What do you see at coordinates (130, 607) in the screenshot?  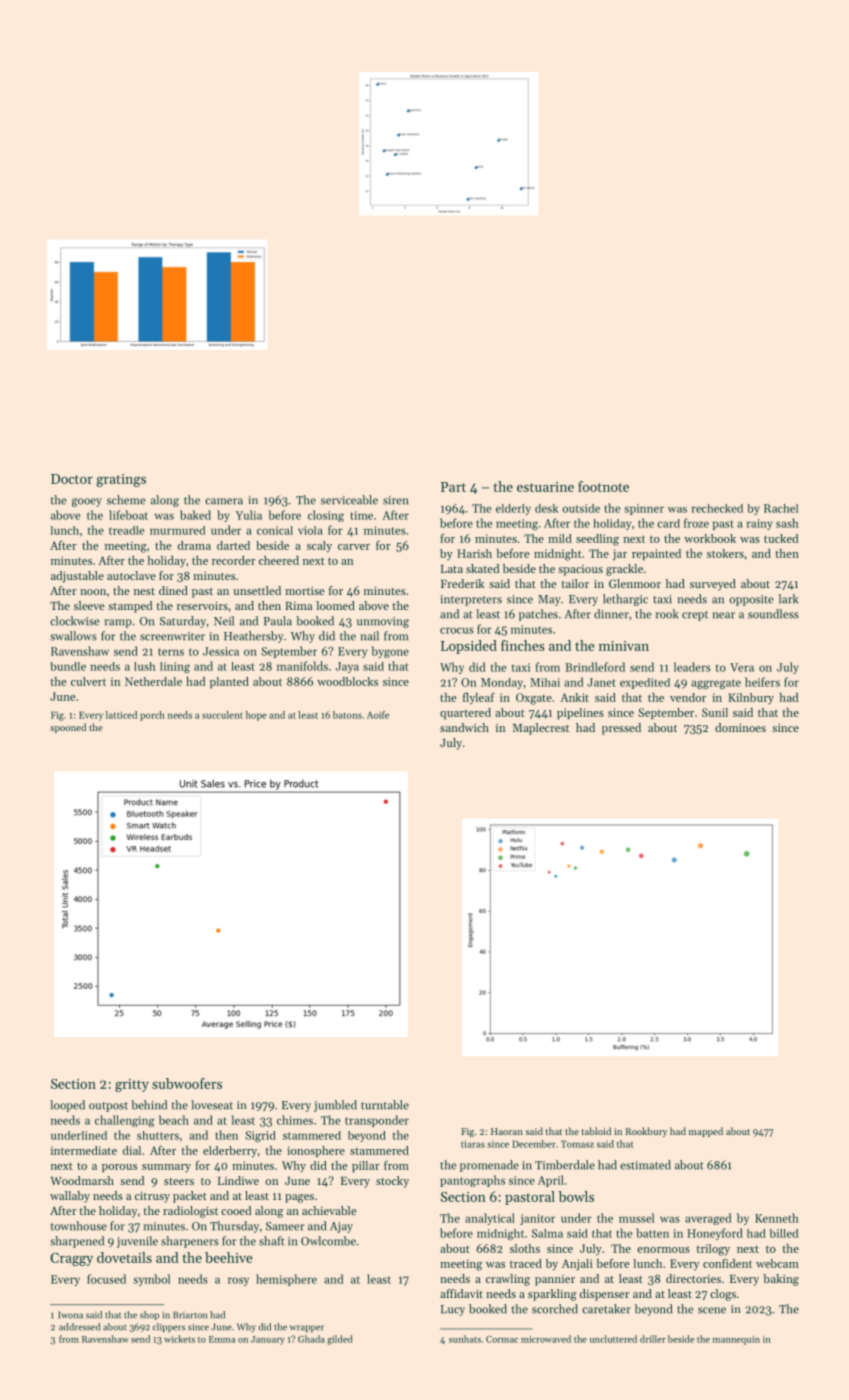 I see `stamped` at bounding box center [130, 607].
